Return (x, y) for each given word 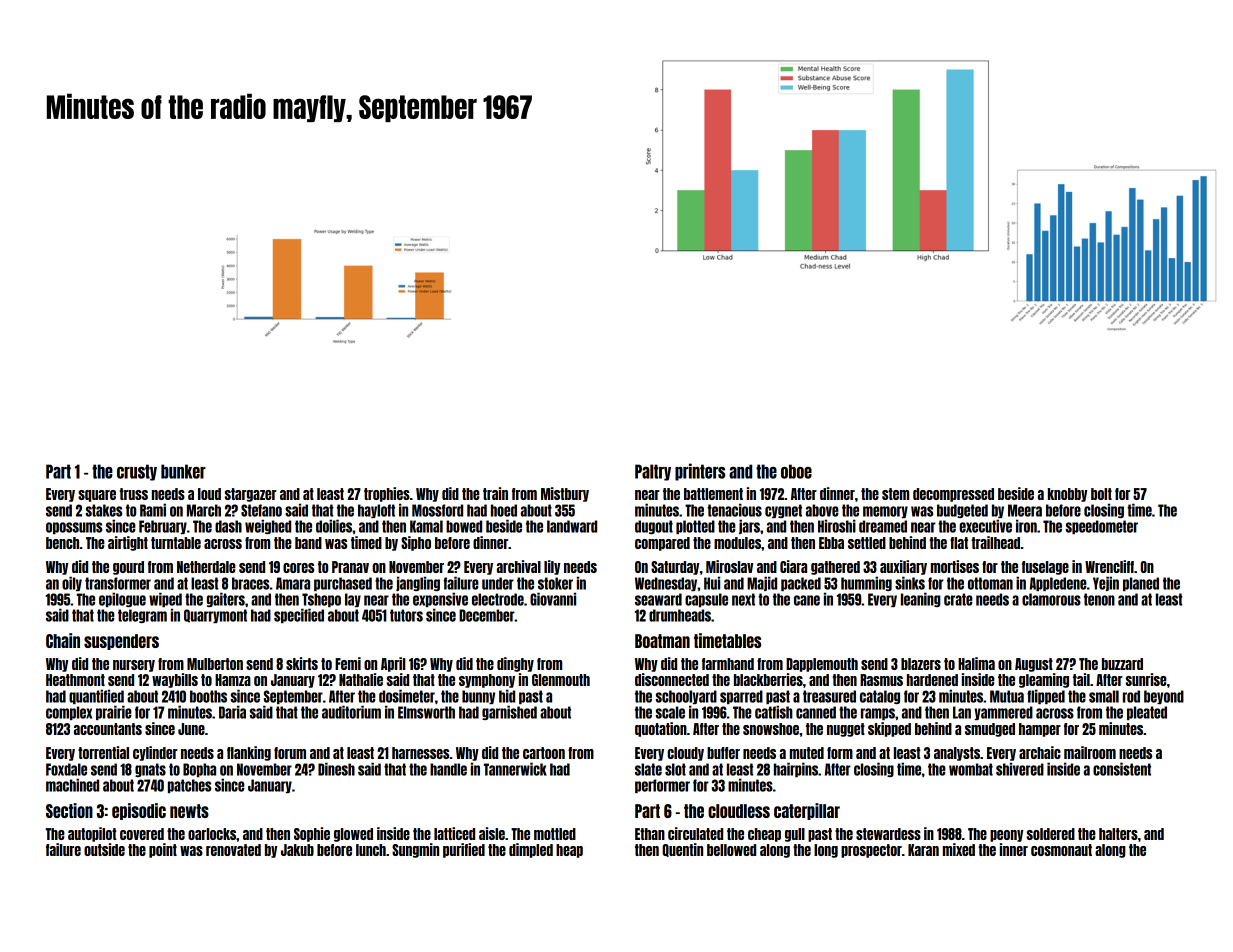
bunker (183, 471)
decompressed (953, 495)
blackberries (768, 679)
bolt (1101, 494)
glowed (353, 835)
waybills (175, 680)
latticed (454, 833)
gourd (128, 568)
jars (749, 526)
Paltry (653, 472)
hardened (932, 680)
